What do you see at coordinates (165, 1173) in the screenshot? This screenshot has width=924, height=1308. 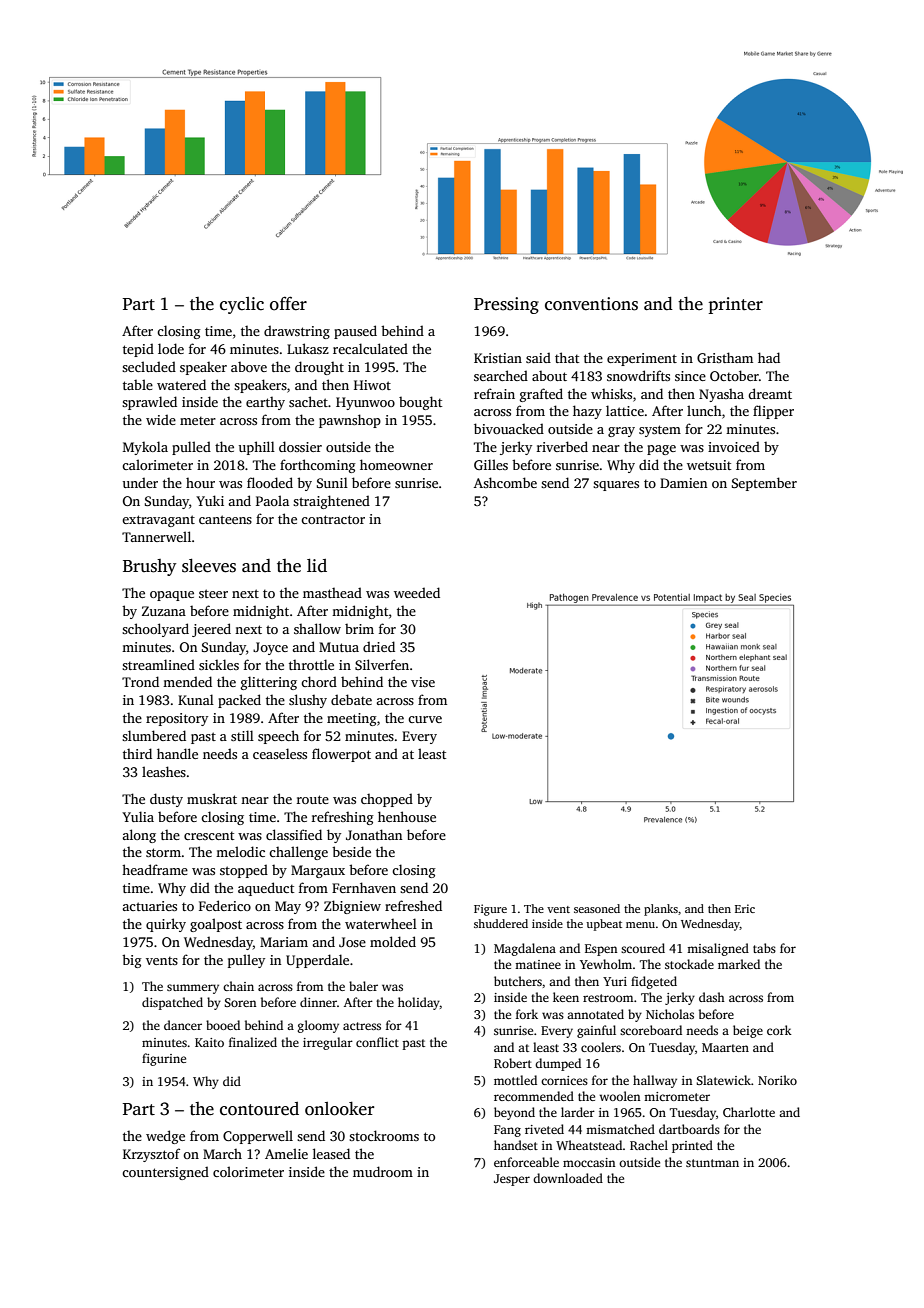 I see `countersigned` at bounding box center [165, 1173].
